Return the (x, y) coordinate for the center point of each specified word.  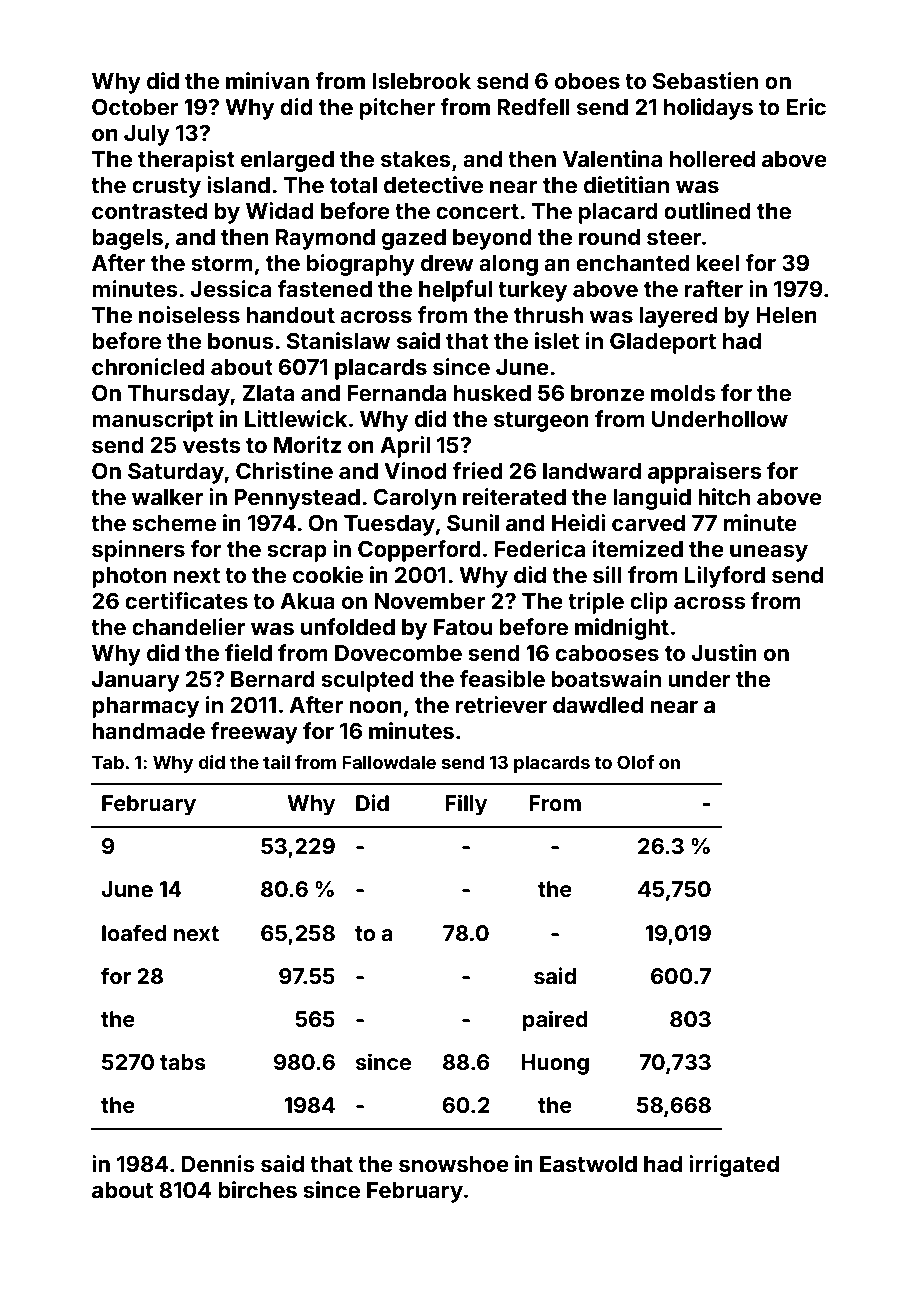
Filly (466, 805)
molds (683, 393)
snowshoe (454, 1164)
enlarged (287, 161)
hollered (712, 159)
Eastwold (588, 1164)
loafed (134, 932)
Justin (724, 652)
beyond (492, 239)
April (405, 447)
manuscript (153, 421)
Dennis (218, 1163)
